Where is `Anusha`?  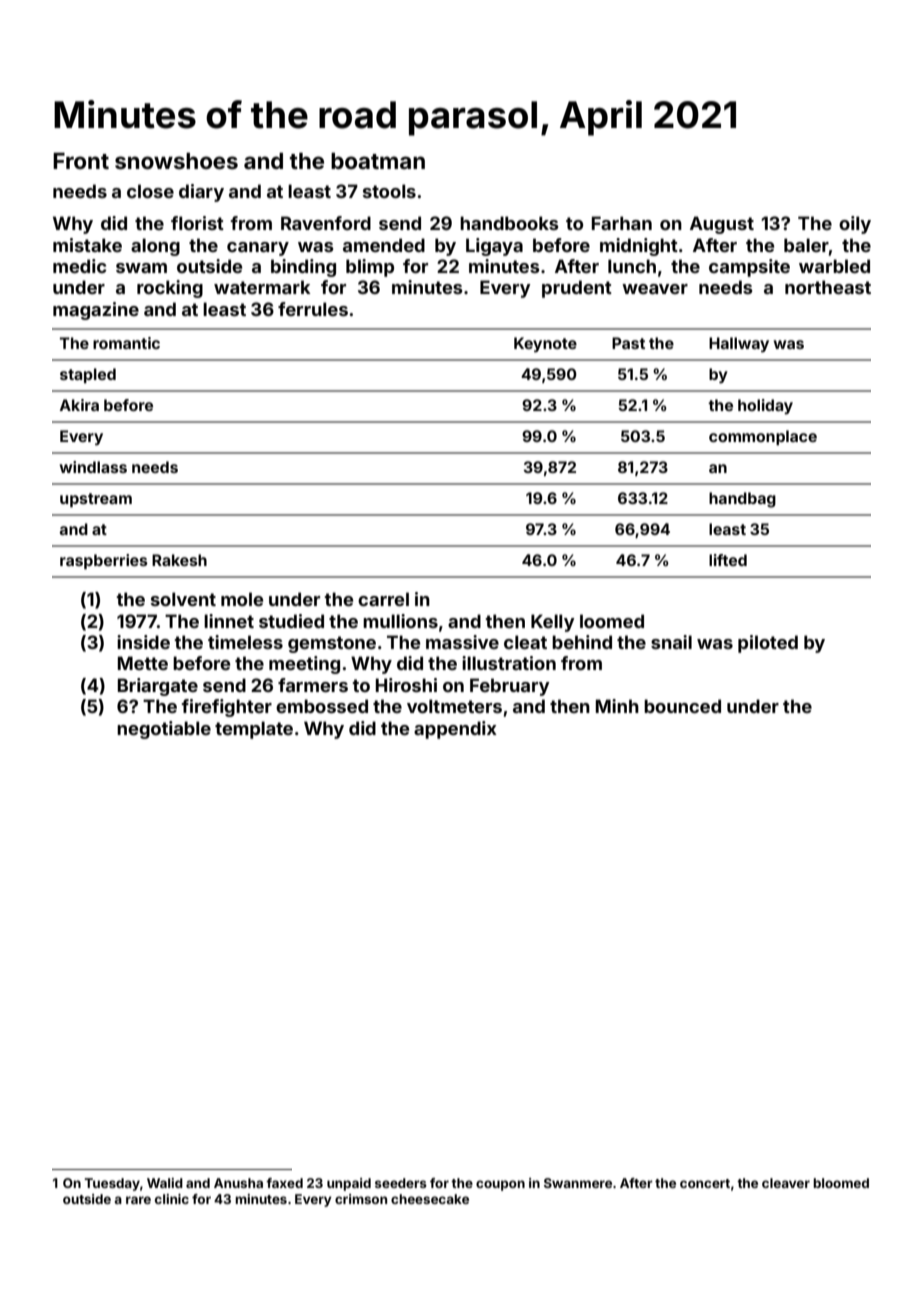
Anusha is located at coordinates (238, 1183).
